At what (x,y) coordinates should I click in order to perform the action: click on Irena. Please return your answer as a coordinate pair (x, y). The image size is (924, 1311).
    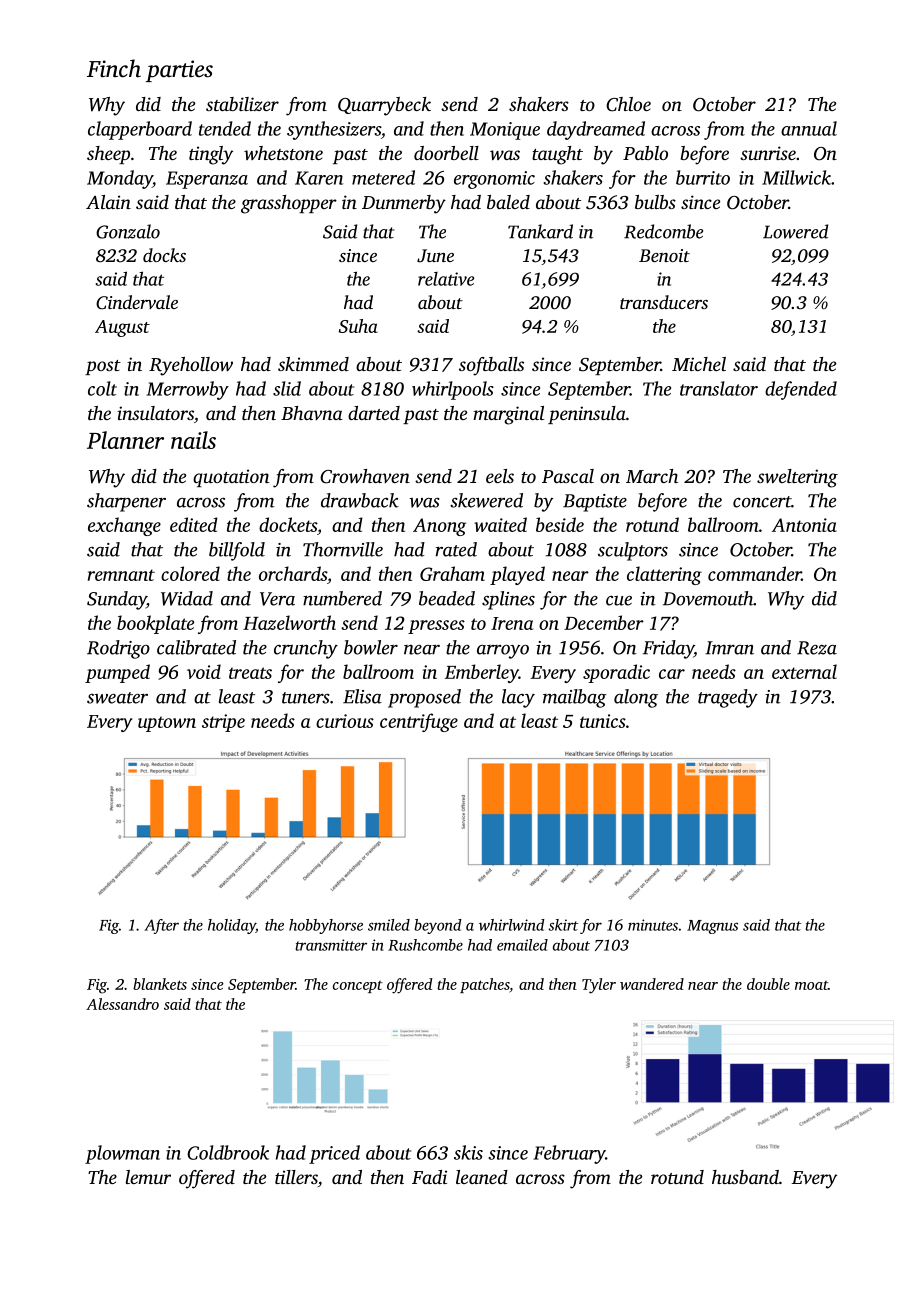
    Looking at the image, I should click on (512, 623).
